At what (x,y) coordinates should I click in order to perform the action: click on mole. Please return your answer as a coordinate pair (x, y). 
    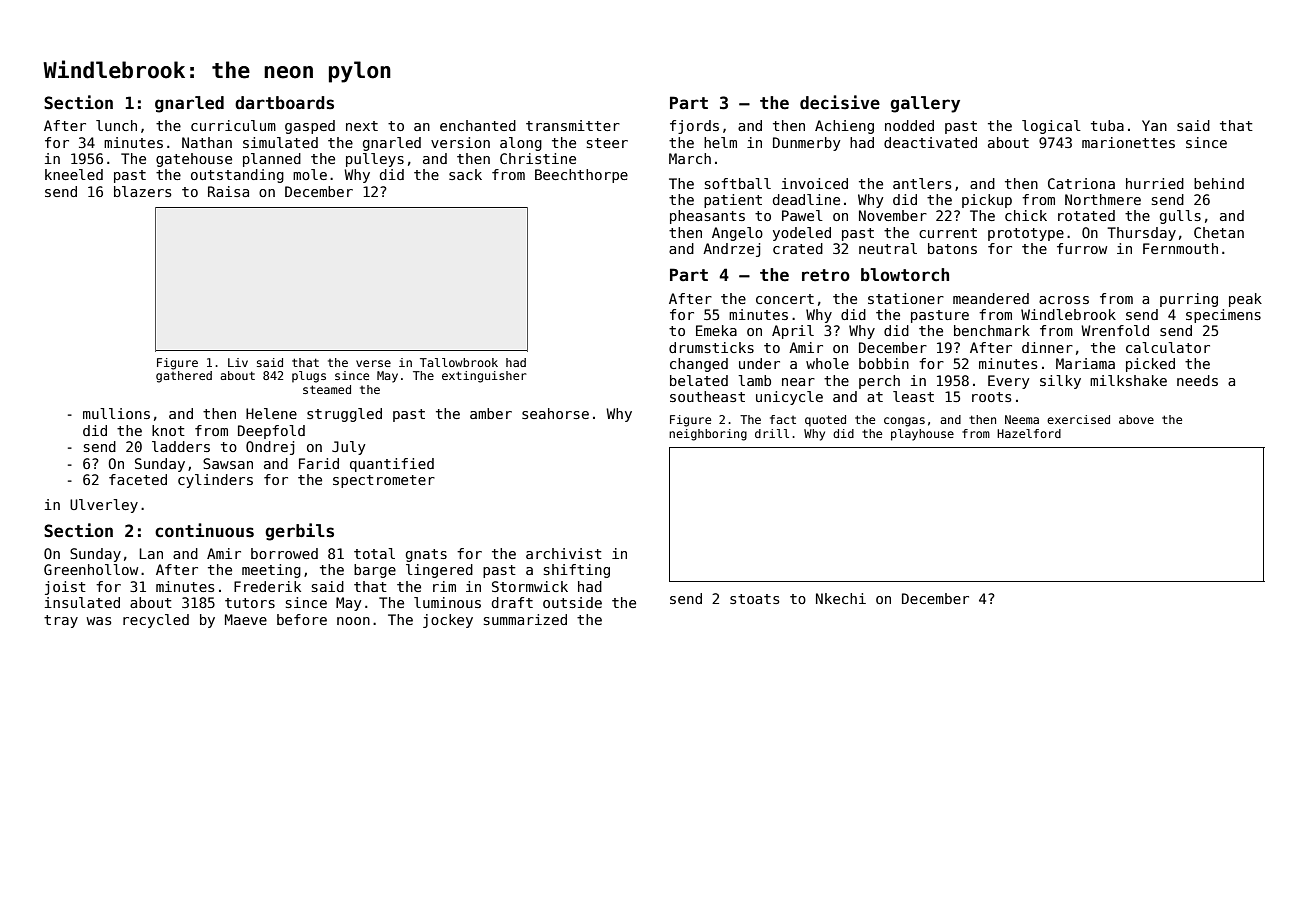
    Looking at the image, I should click on (310, 174).
